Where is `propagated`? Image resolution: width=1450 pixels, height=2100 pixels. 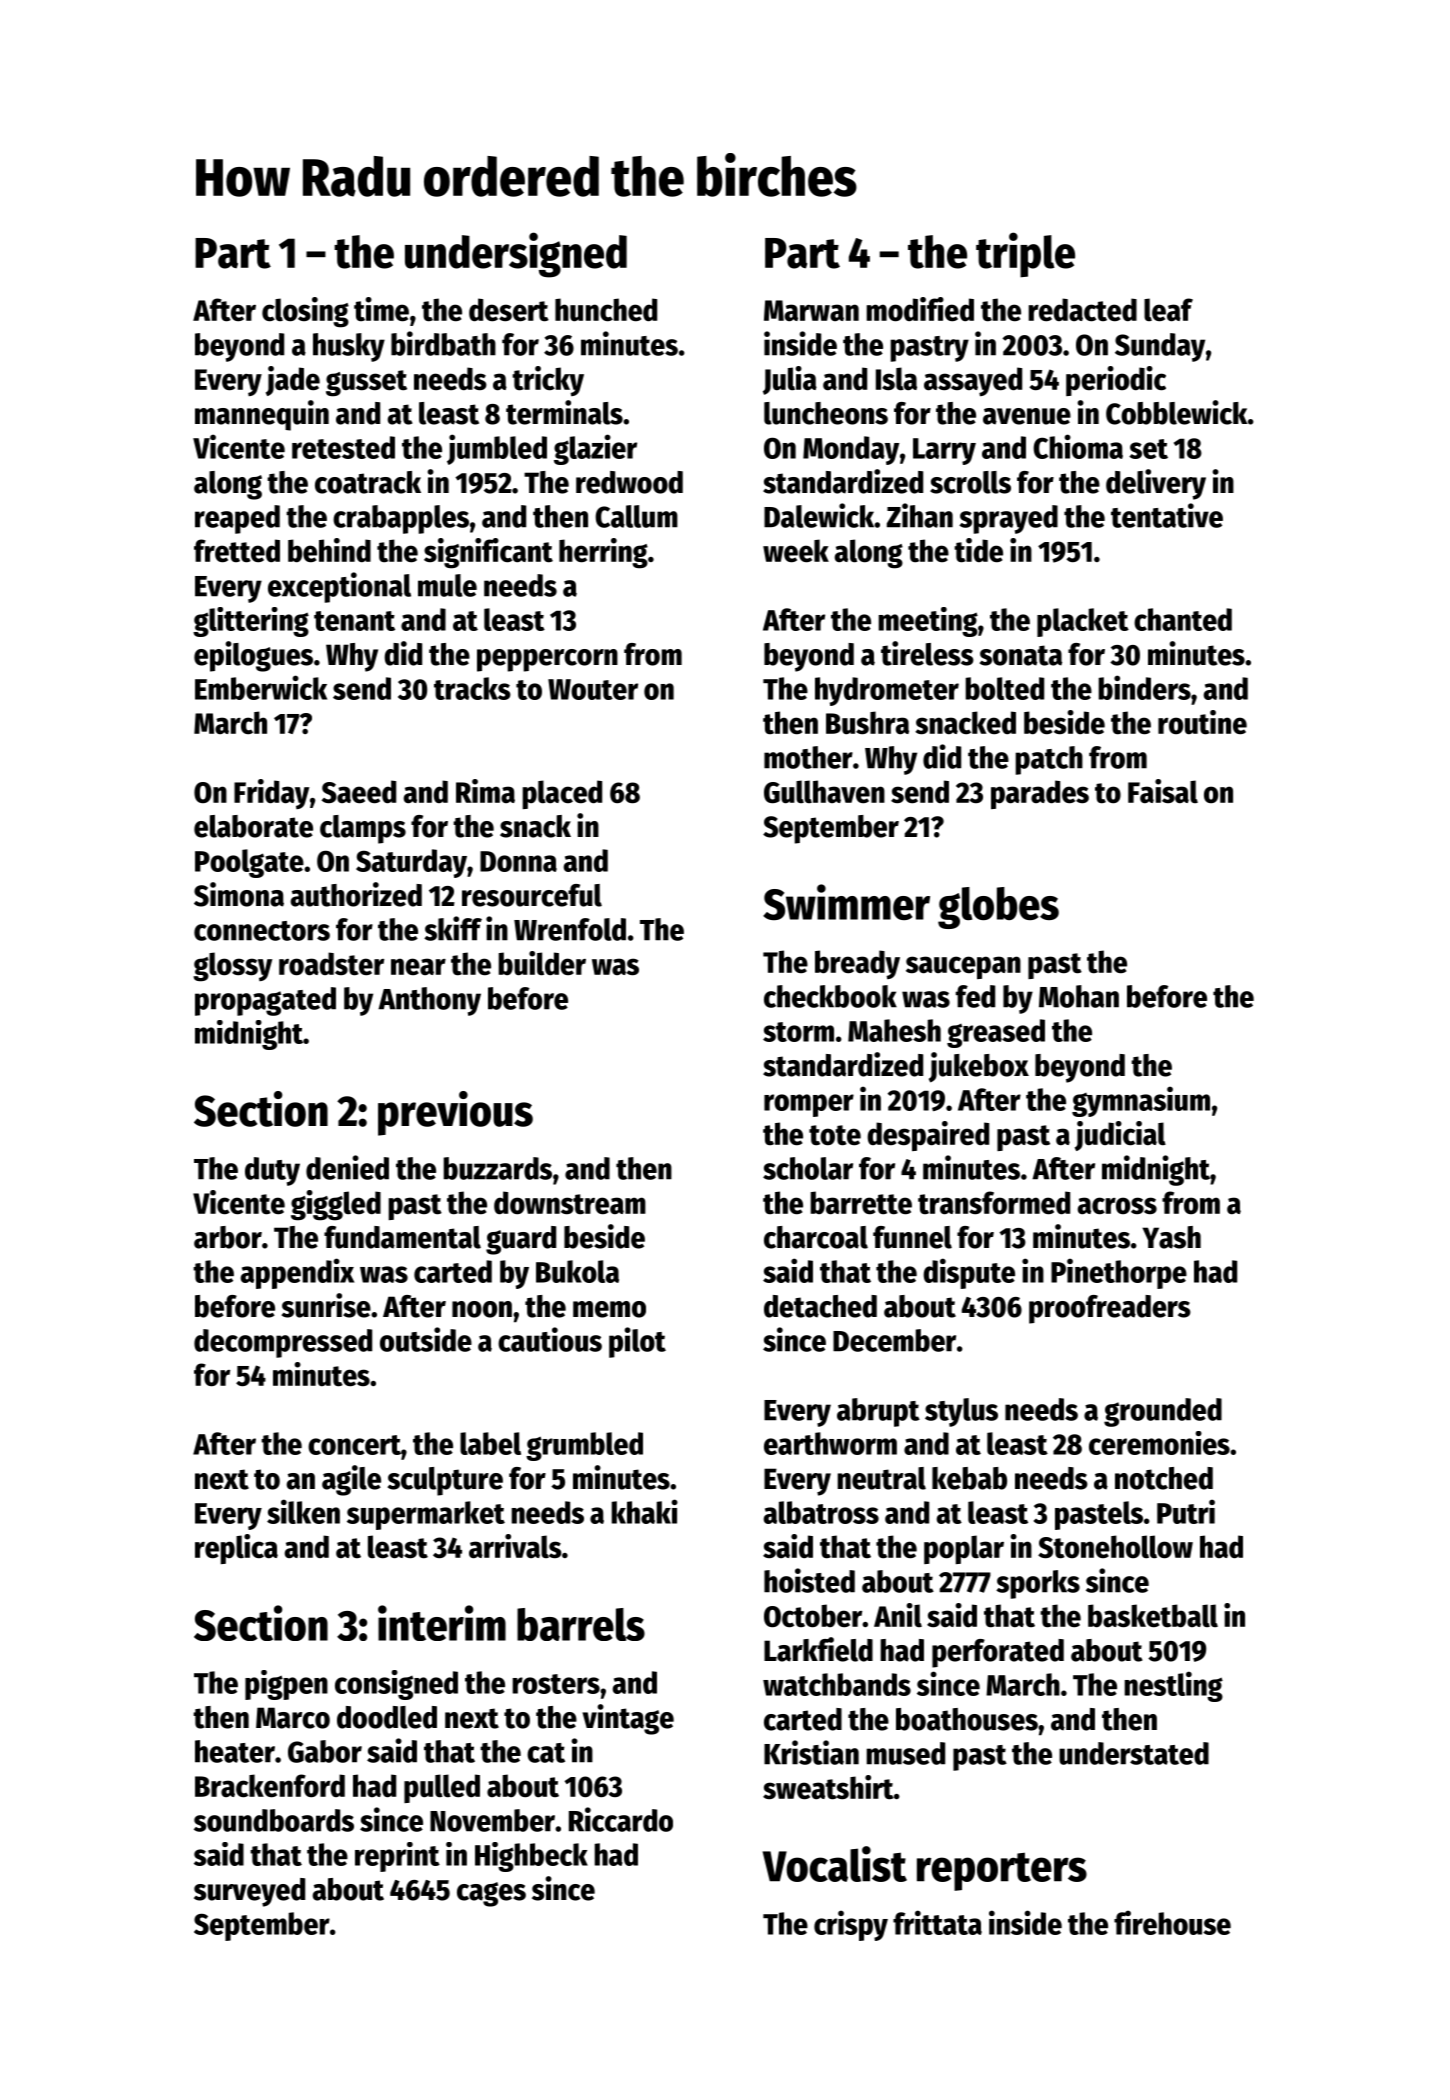 propagated is located at coordinates (265, 1001).
